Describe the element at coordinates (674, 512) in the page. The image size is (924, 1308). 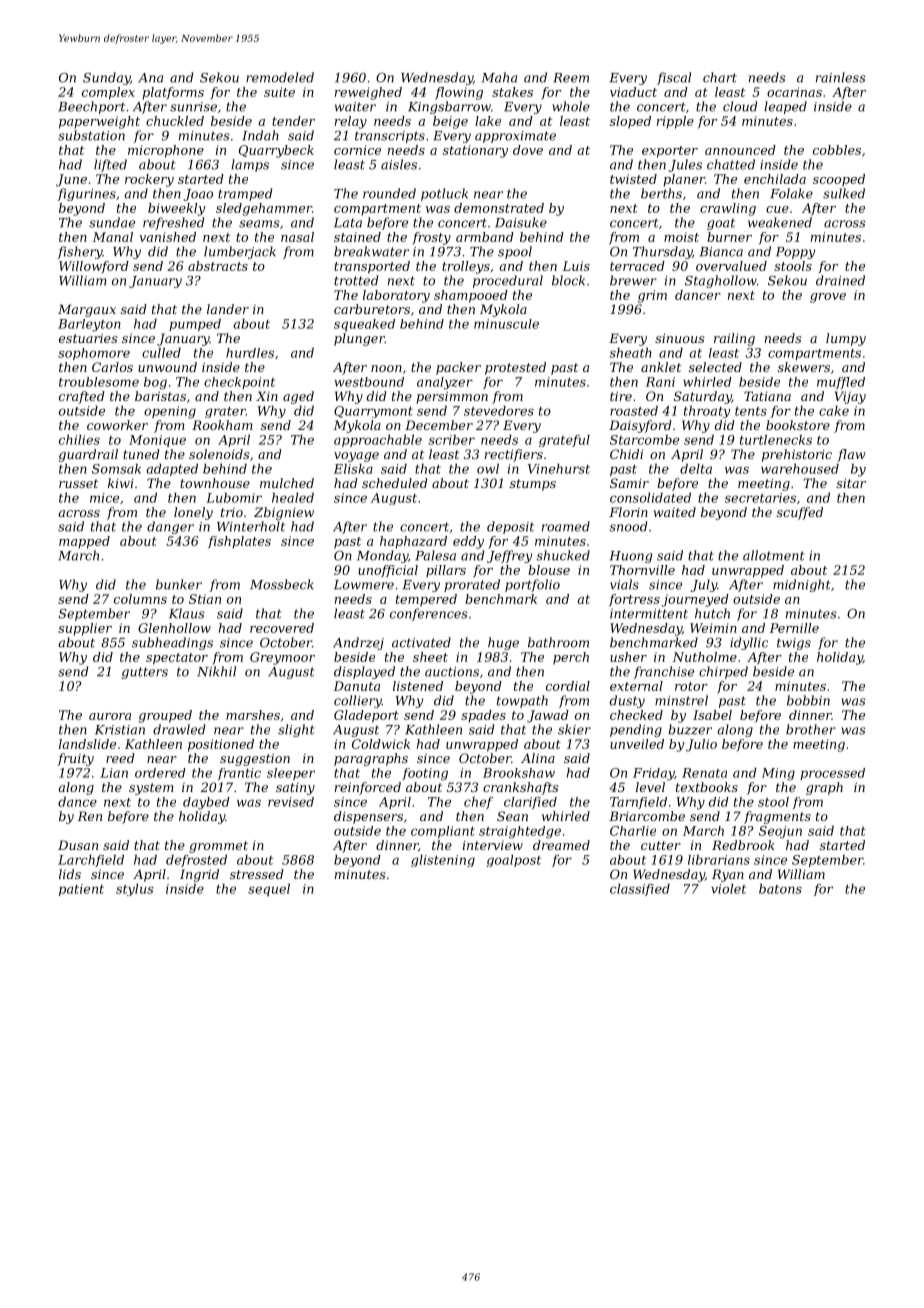
I see `waited` at that location.
